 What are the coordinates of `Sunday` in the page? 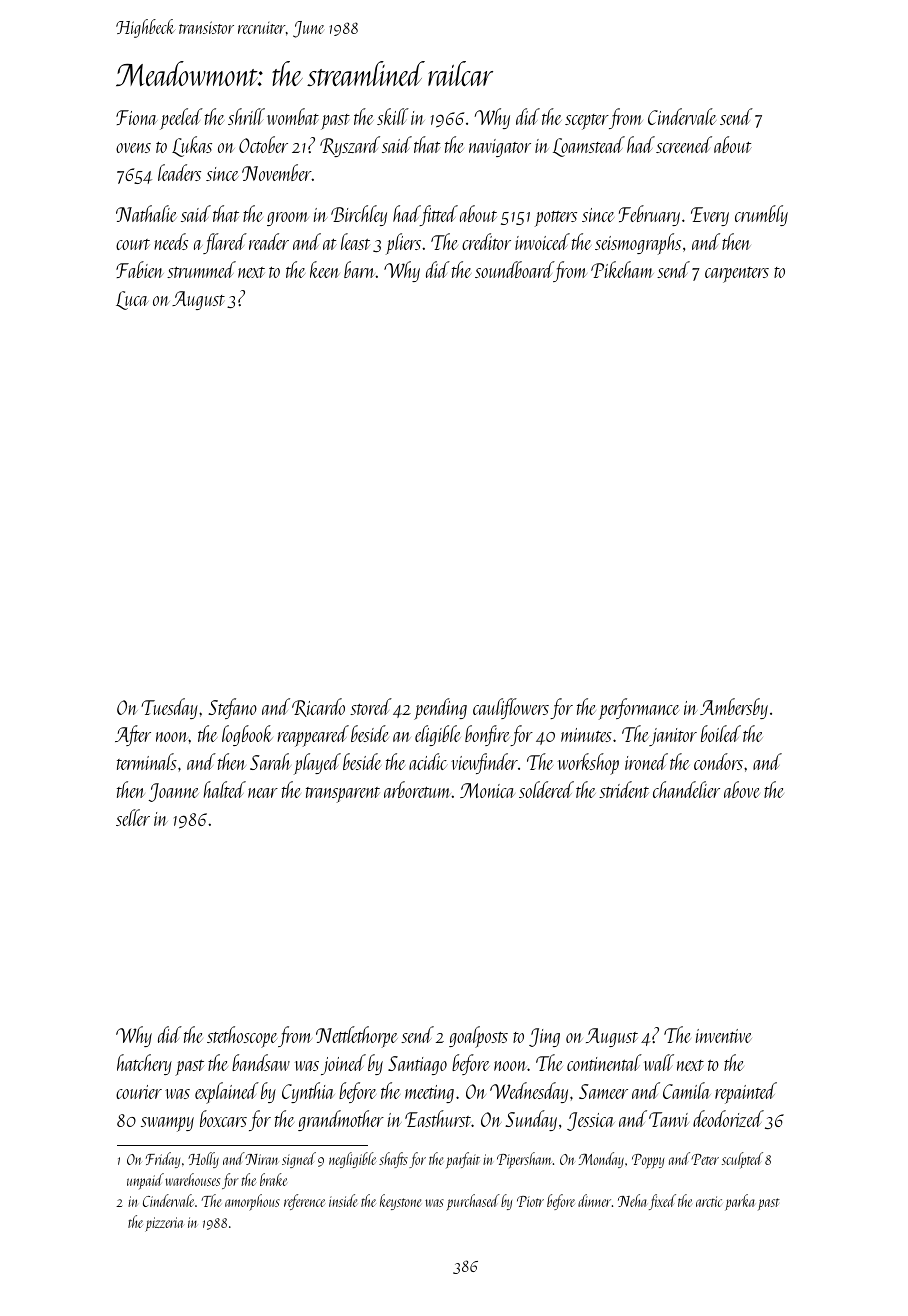 It's located at (531, 1120).
